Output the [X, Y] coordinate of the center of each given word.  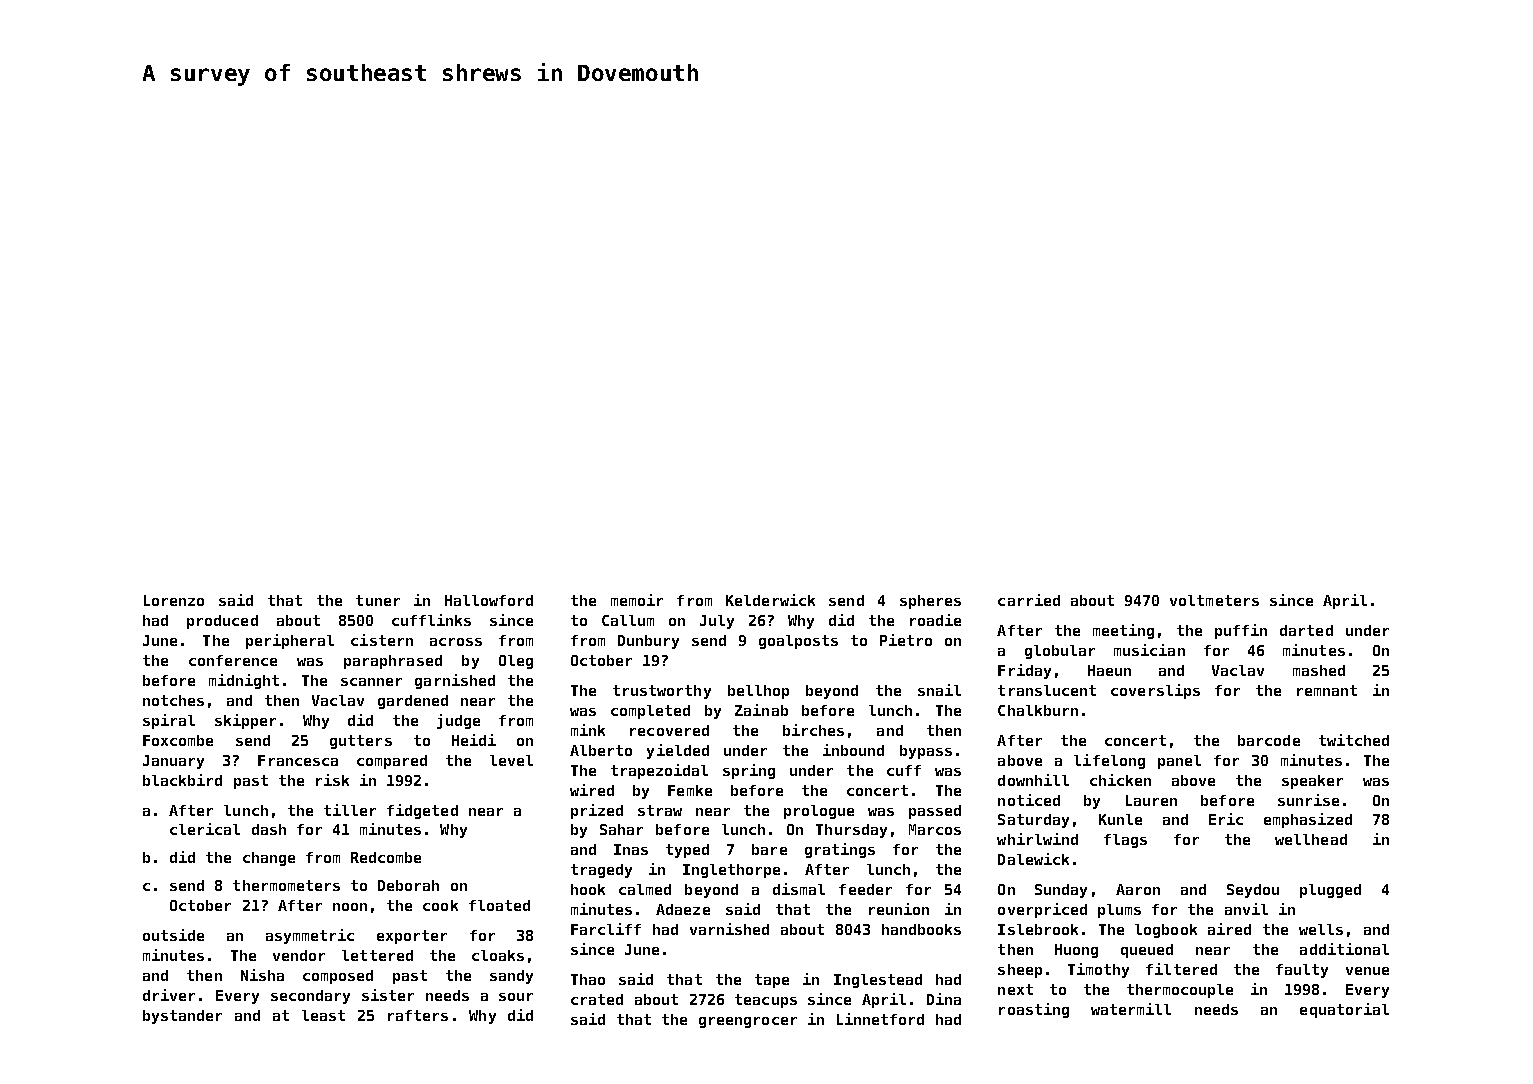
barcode [1269, 740]
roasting [1034, 1010]
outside [173, 935]
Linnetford [880, 1019]
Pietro [906, 640]
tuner [378, 600]
